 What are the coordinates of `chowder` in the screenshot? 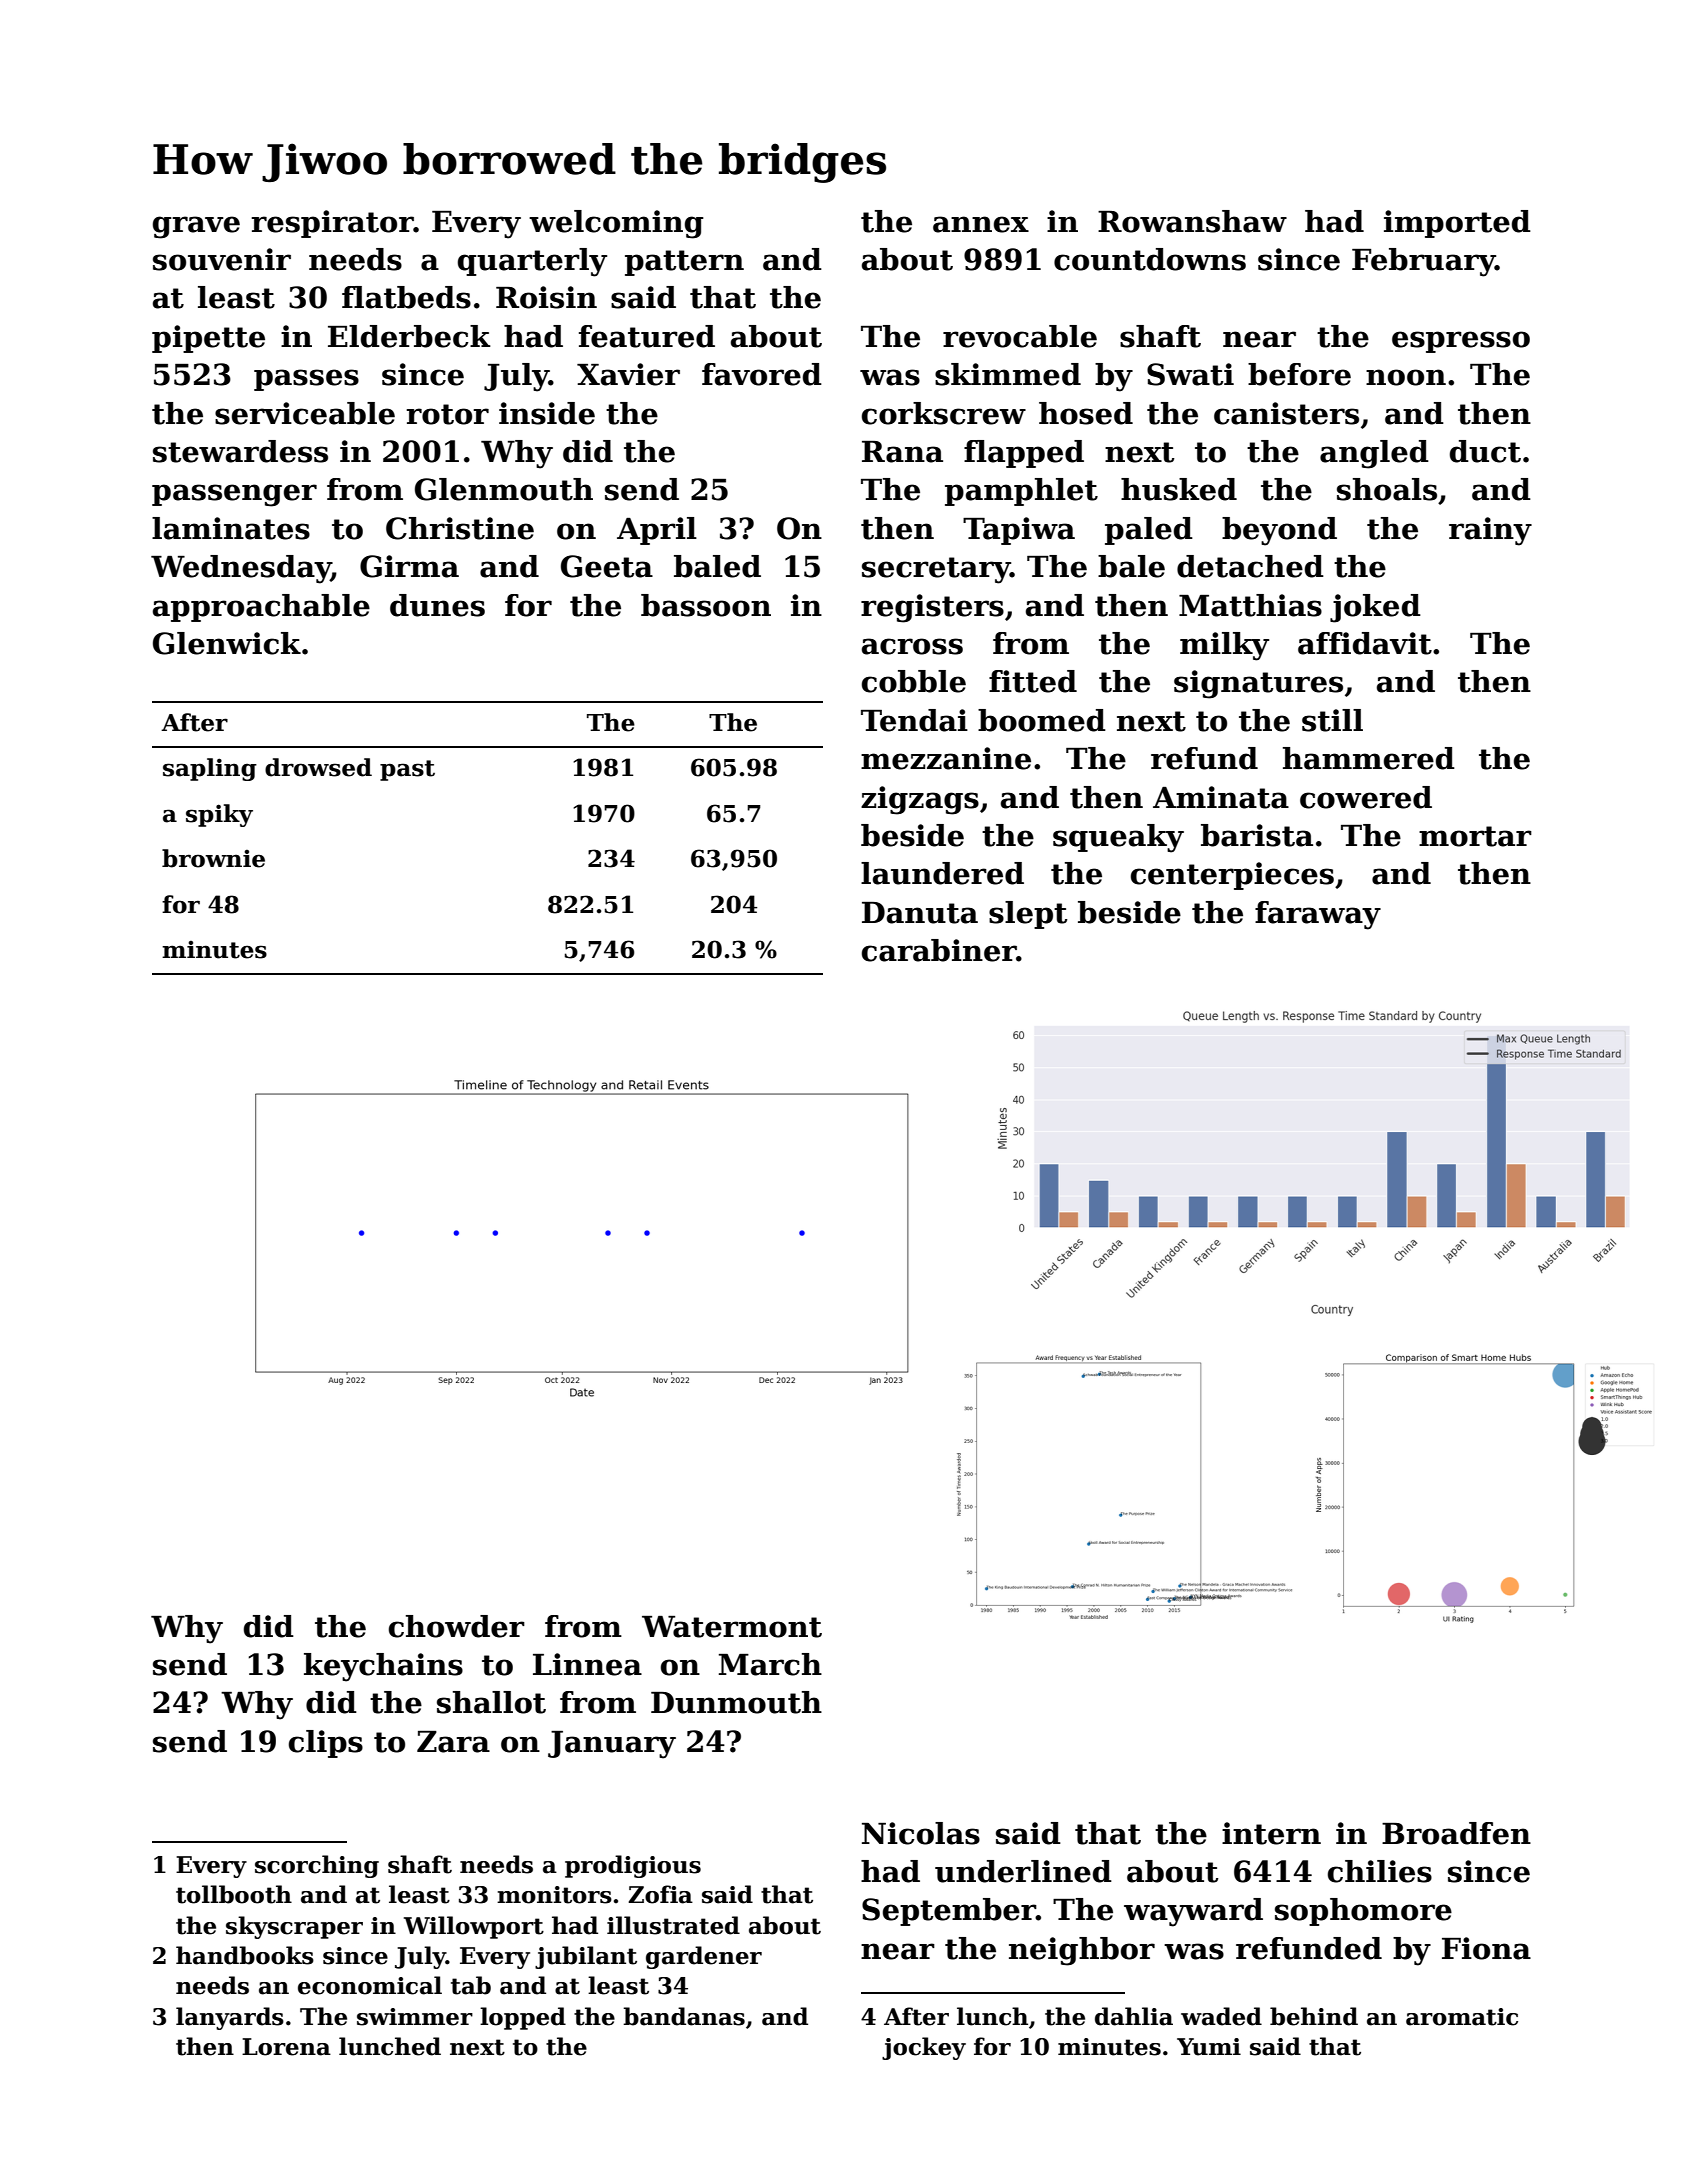 It's located at (457, 1626).
